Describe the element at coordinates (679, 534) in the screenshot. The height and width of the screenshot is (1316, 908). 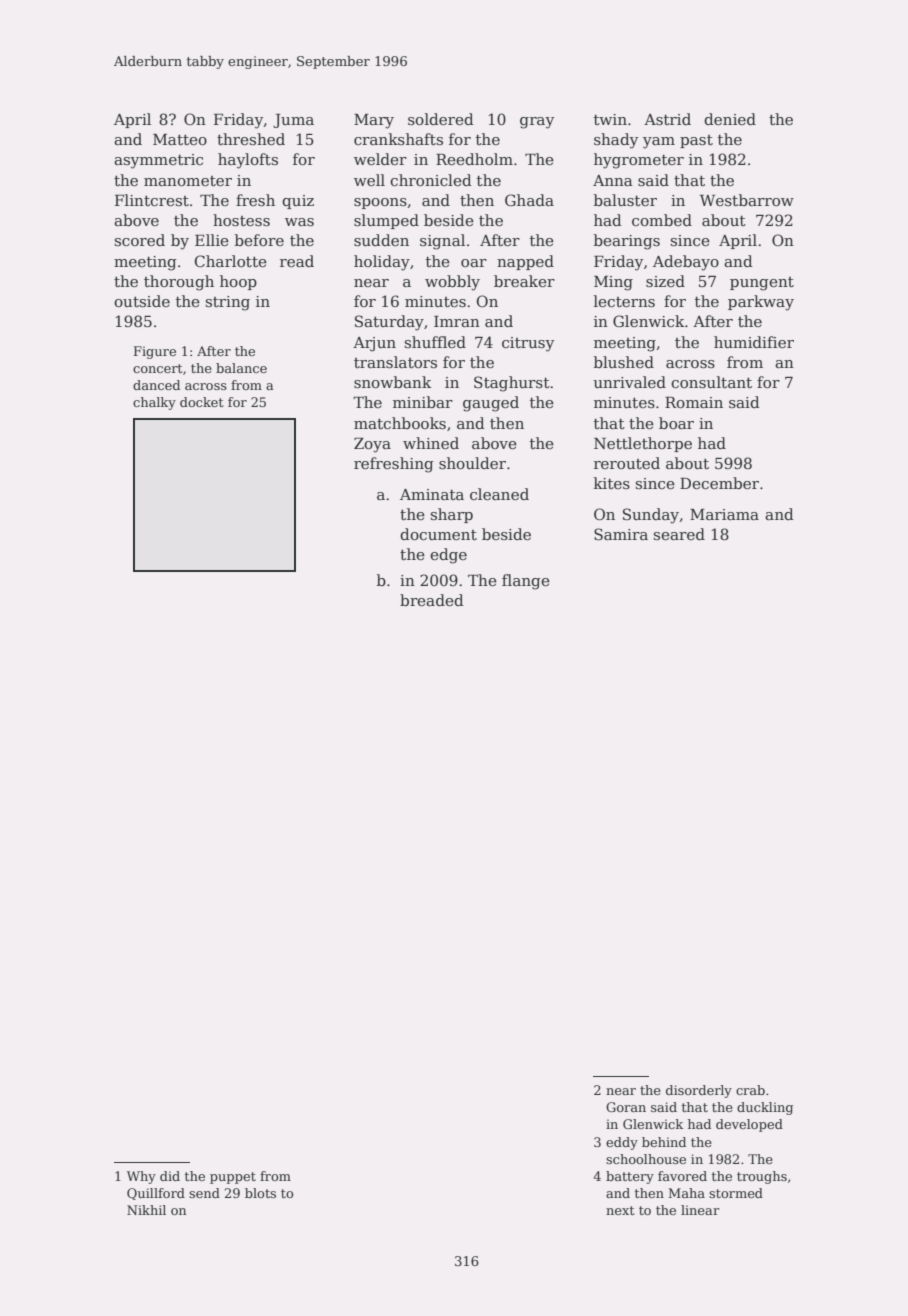
I see `seared` at that location.
